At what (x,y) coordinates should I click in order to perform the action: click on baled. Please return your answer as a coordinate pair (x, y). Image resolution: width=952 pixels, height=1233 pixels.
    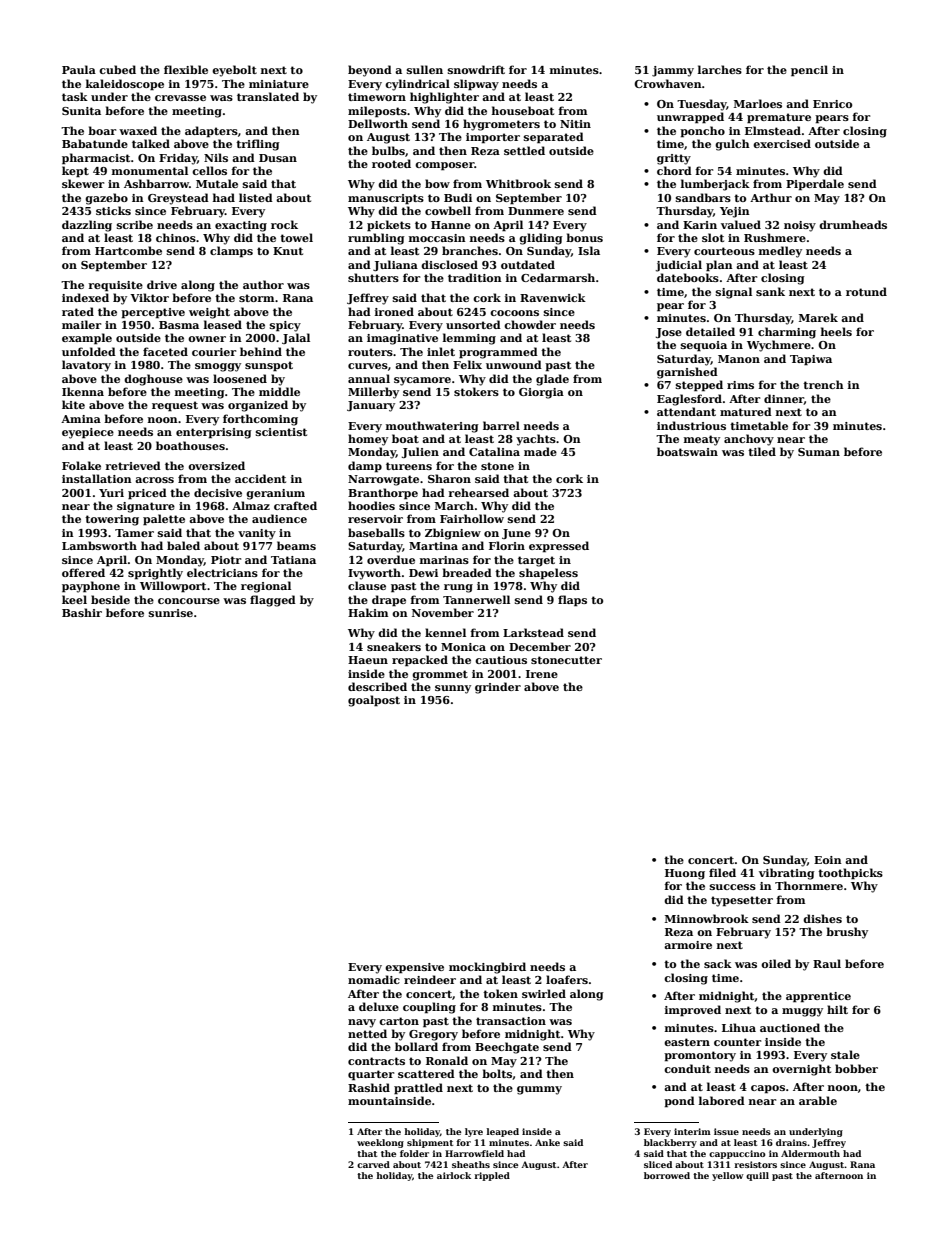
    Looking at the image, I should click on (183, 545).
